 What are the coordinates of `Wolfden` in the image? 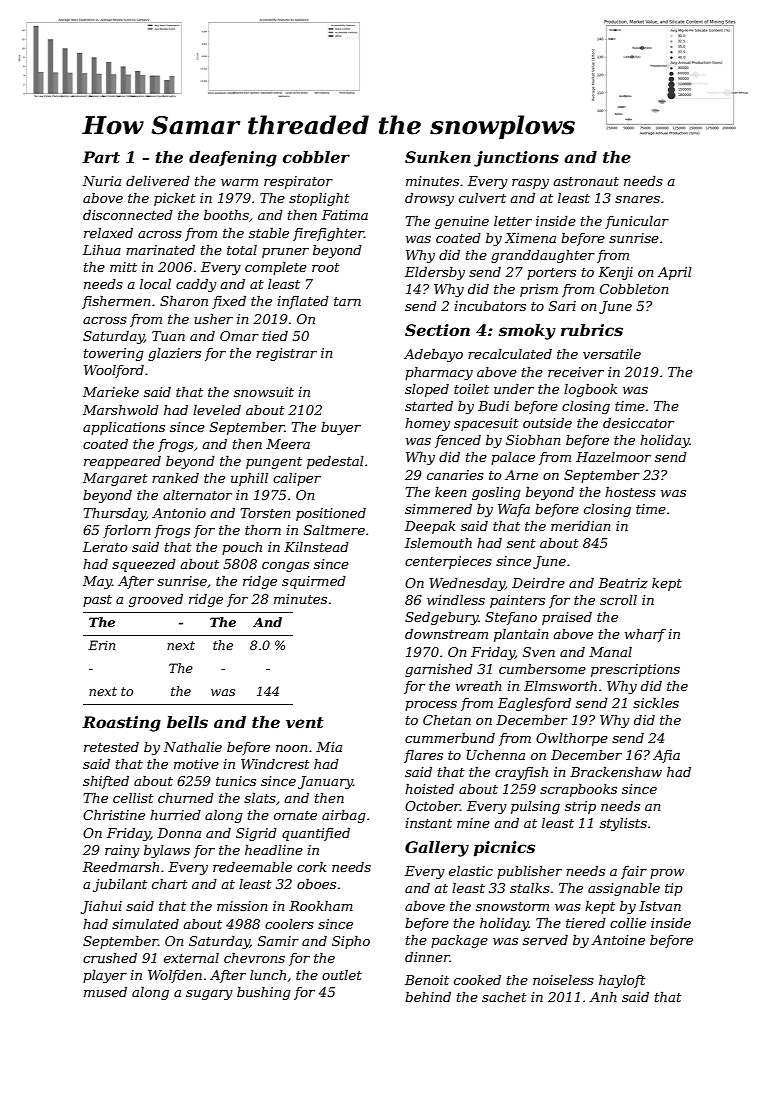 It's located at (175, 976).
